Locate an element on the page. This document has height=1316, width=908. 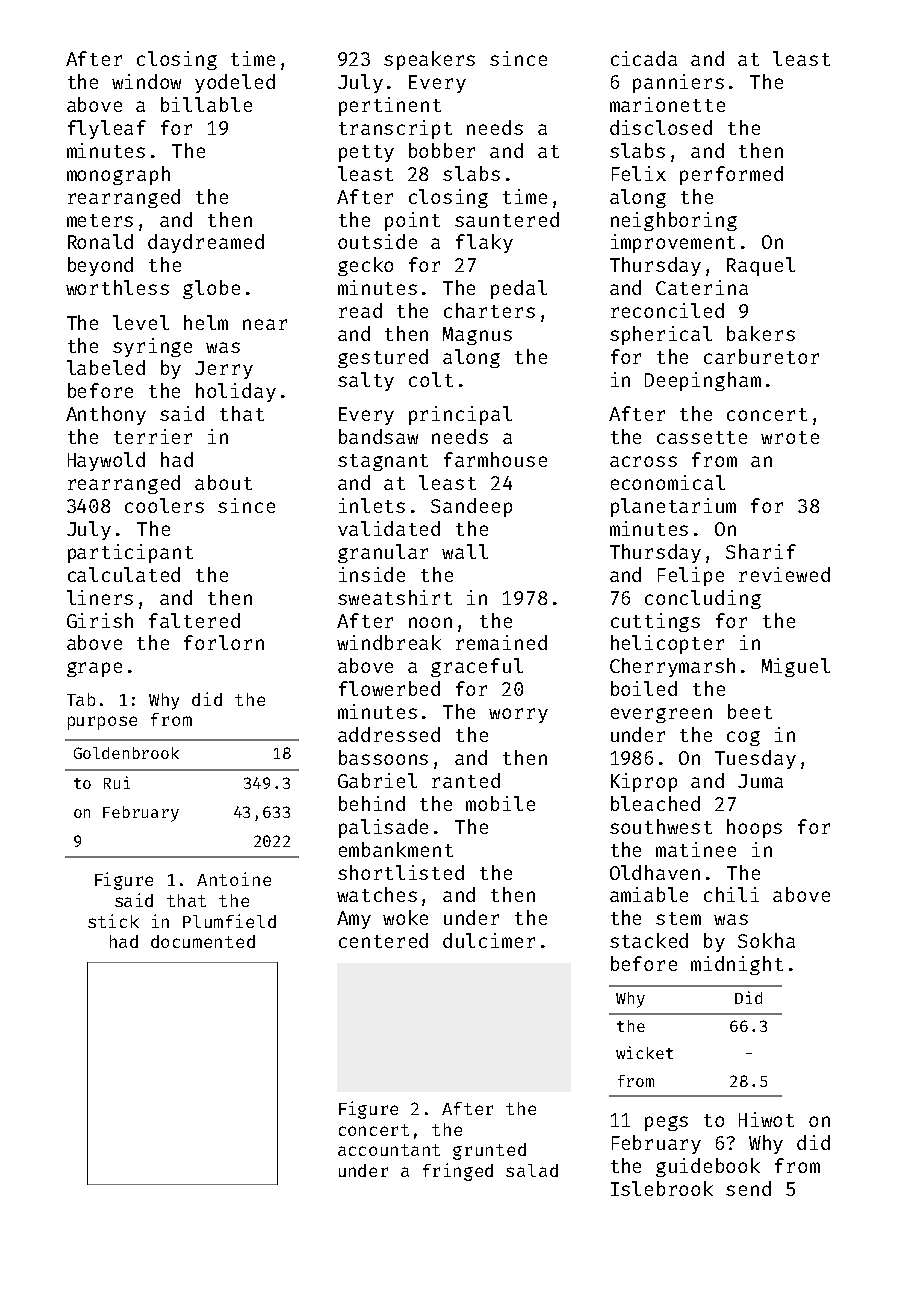
yodeled is located at coordinates (235, 83).
